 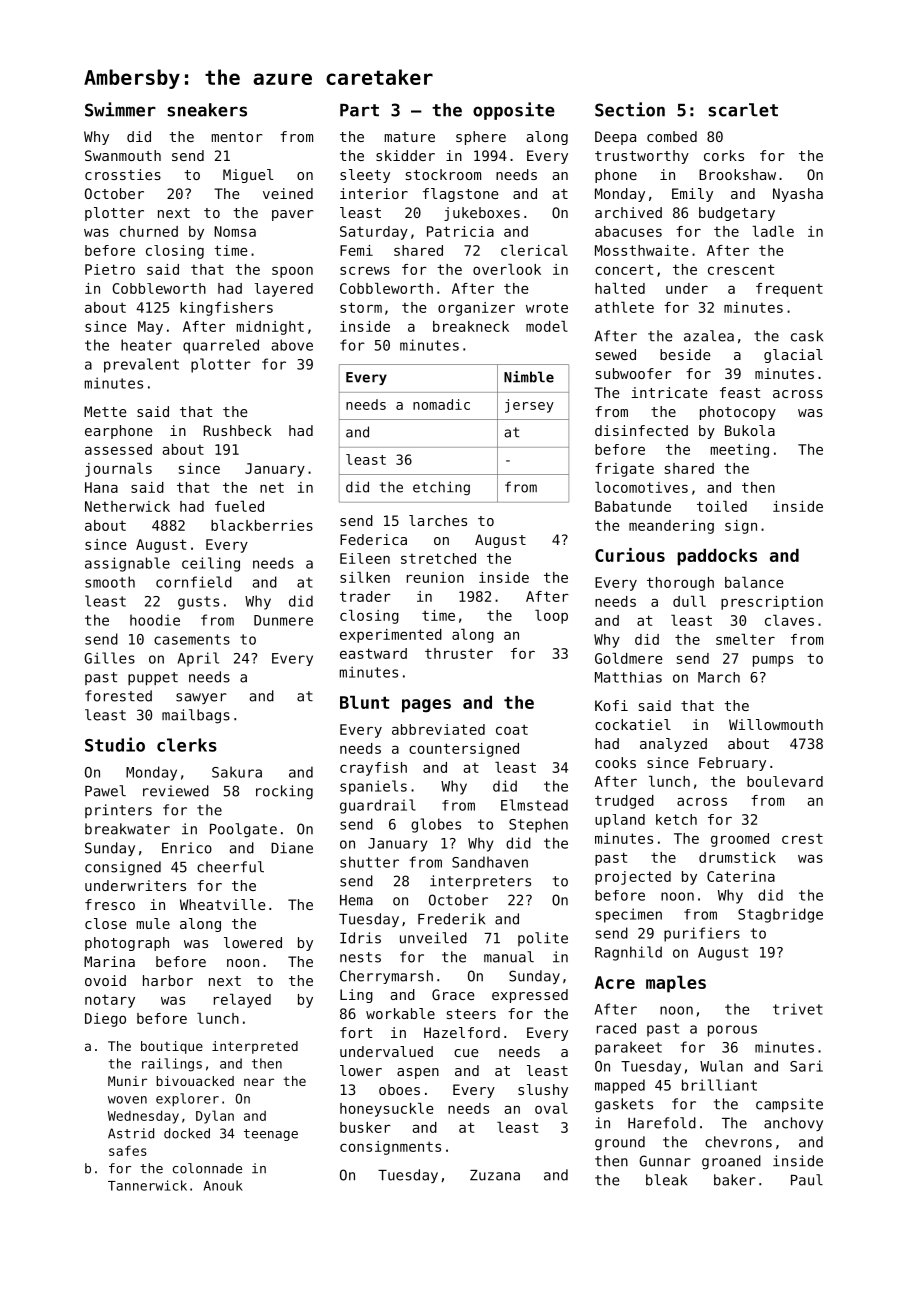 What do you see at coordinates (110, 582) in the page?
I see `smooth` at bounding box center [110, 582].
